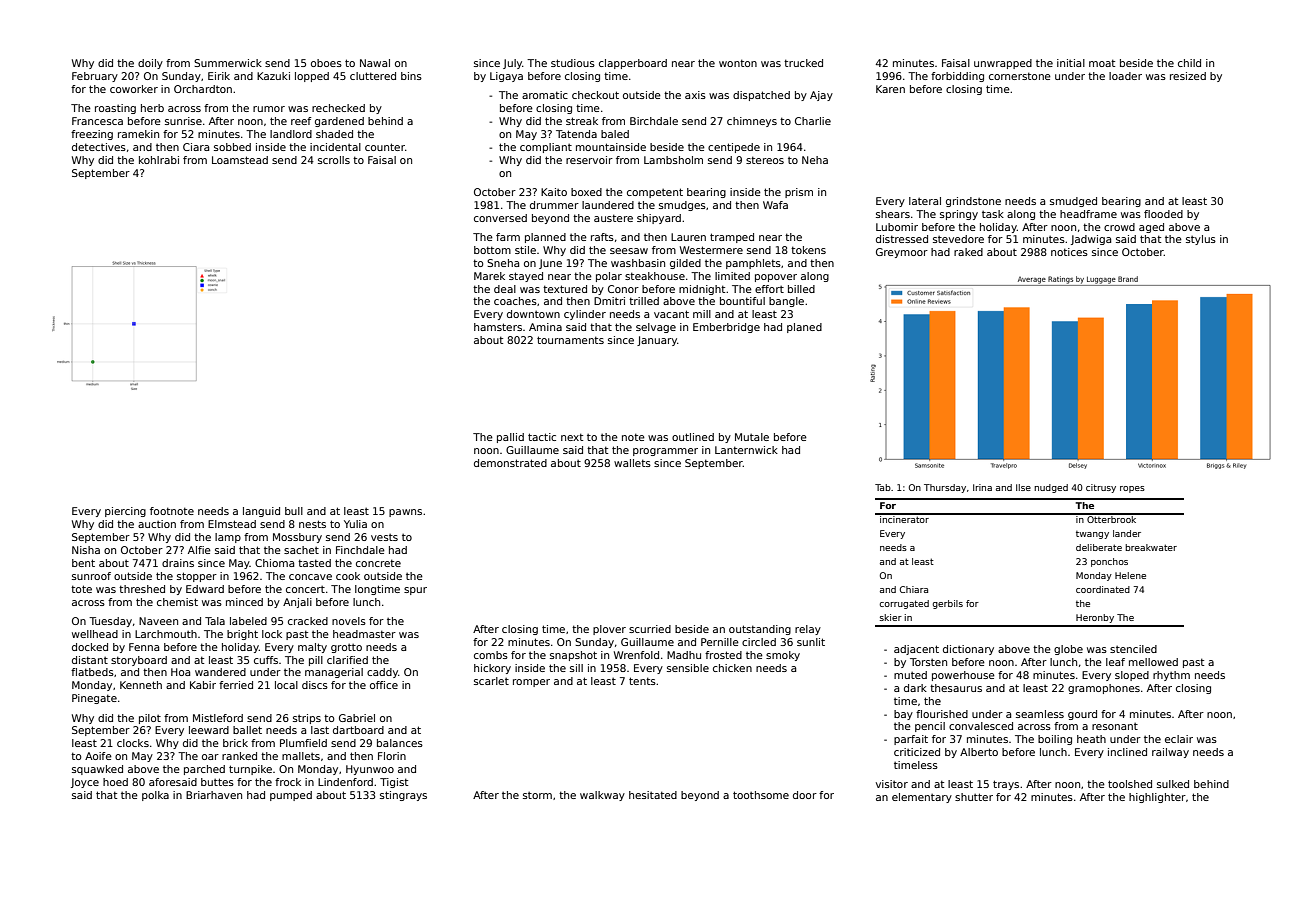 Image resolution: width=1308 pixels, height=924 pixels. I want to click on parched, so click(204, 770).
